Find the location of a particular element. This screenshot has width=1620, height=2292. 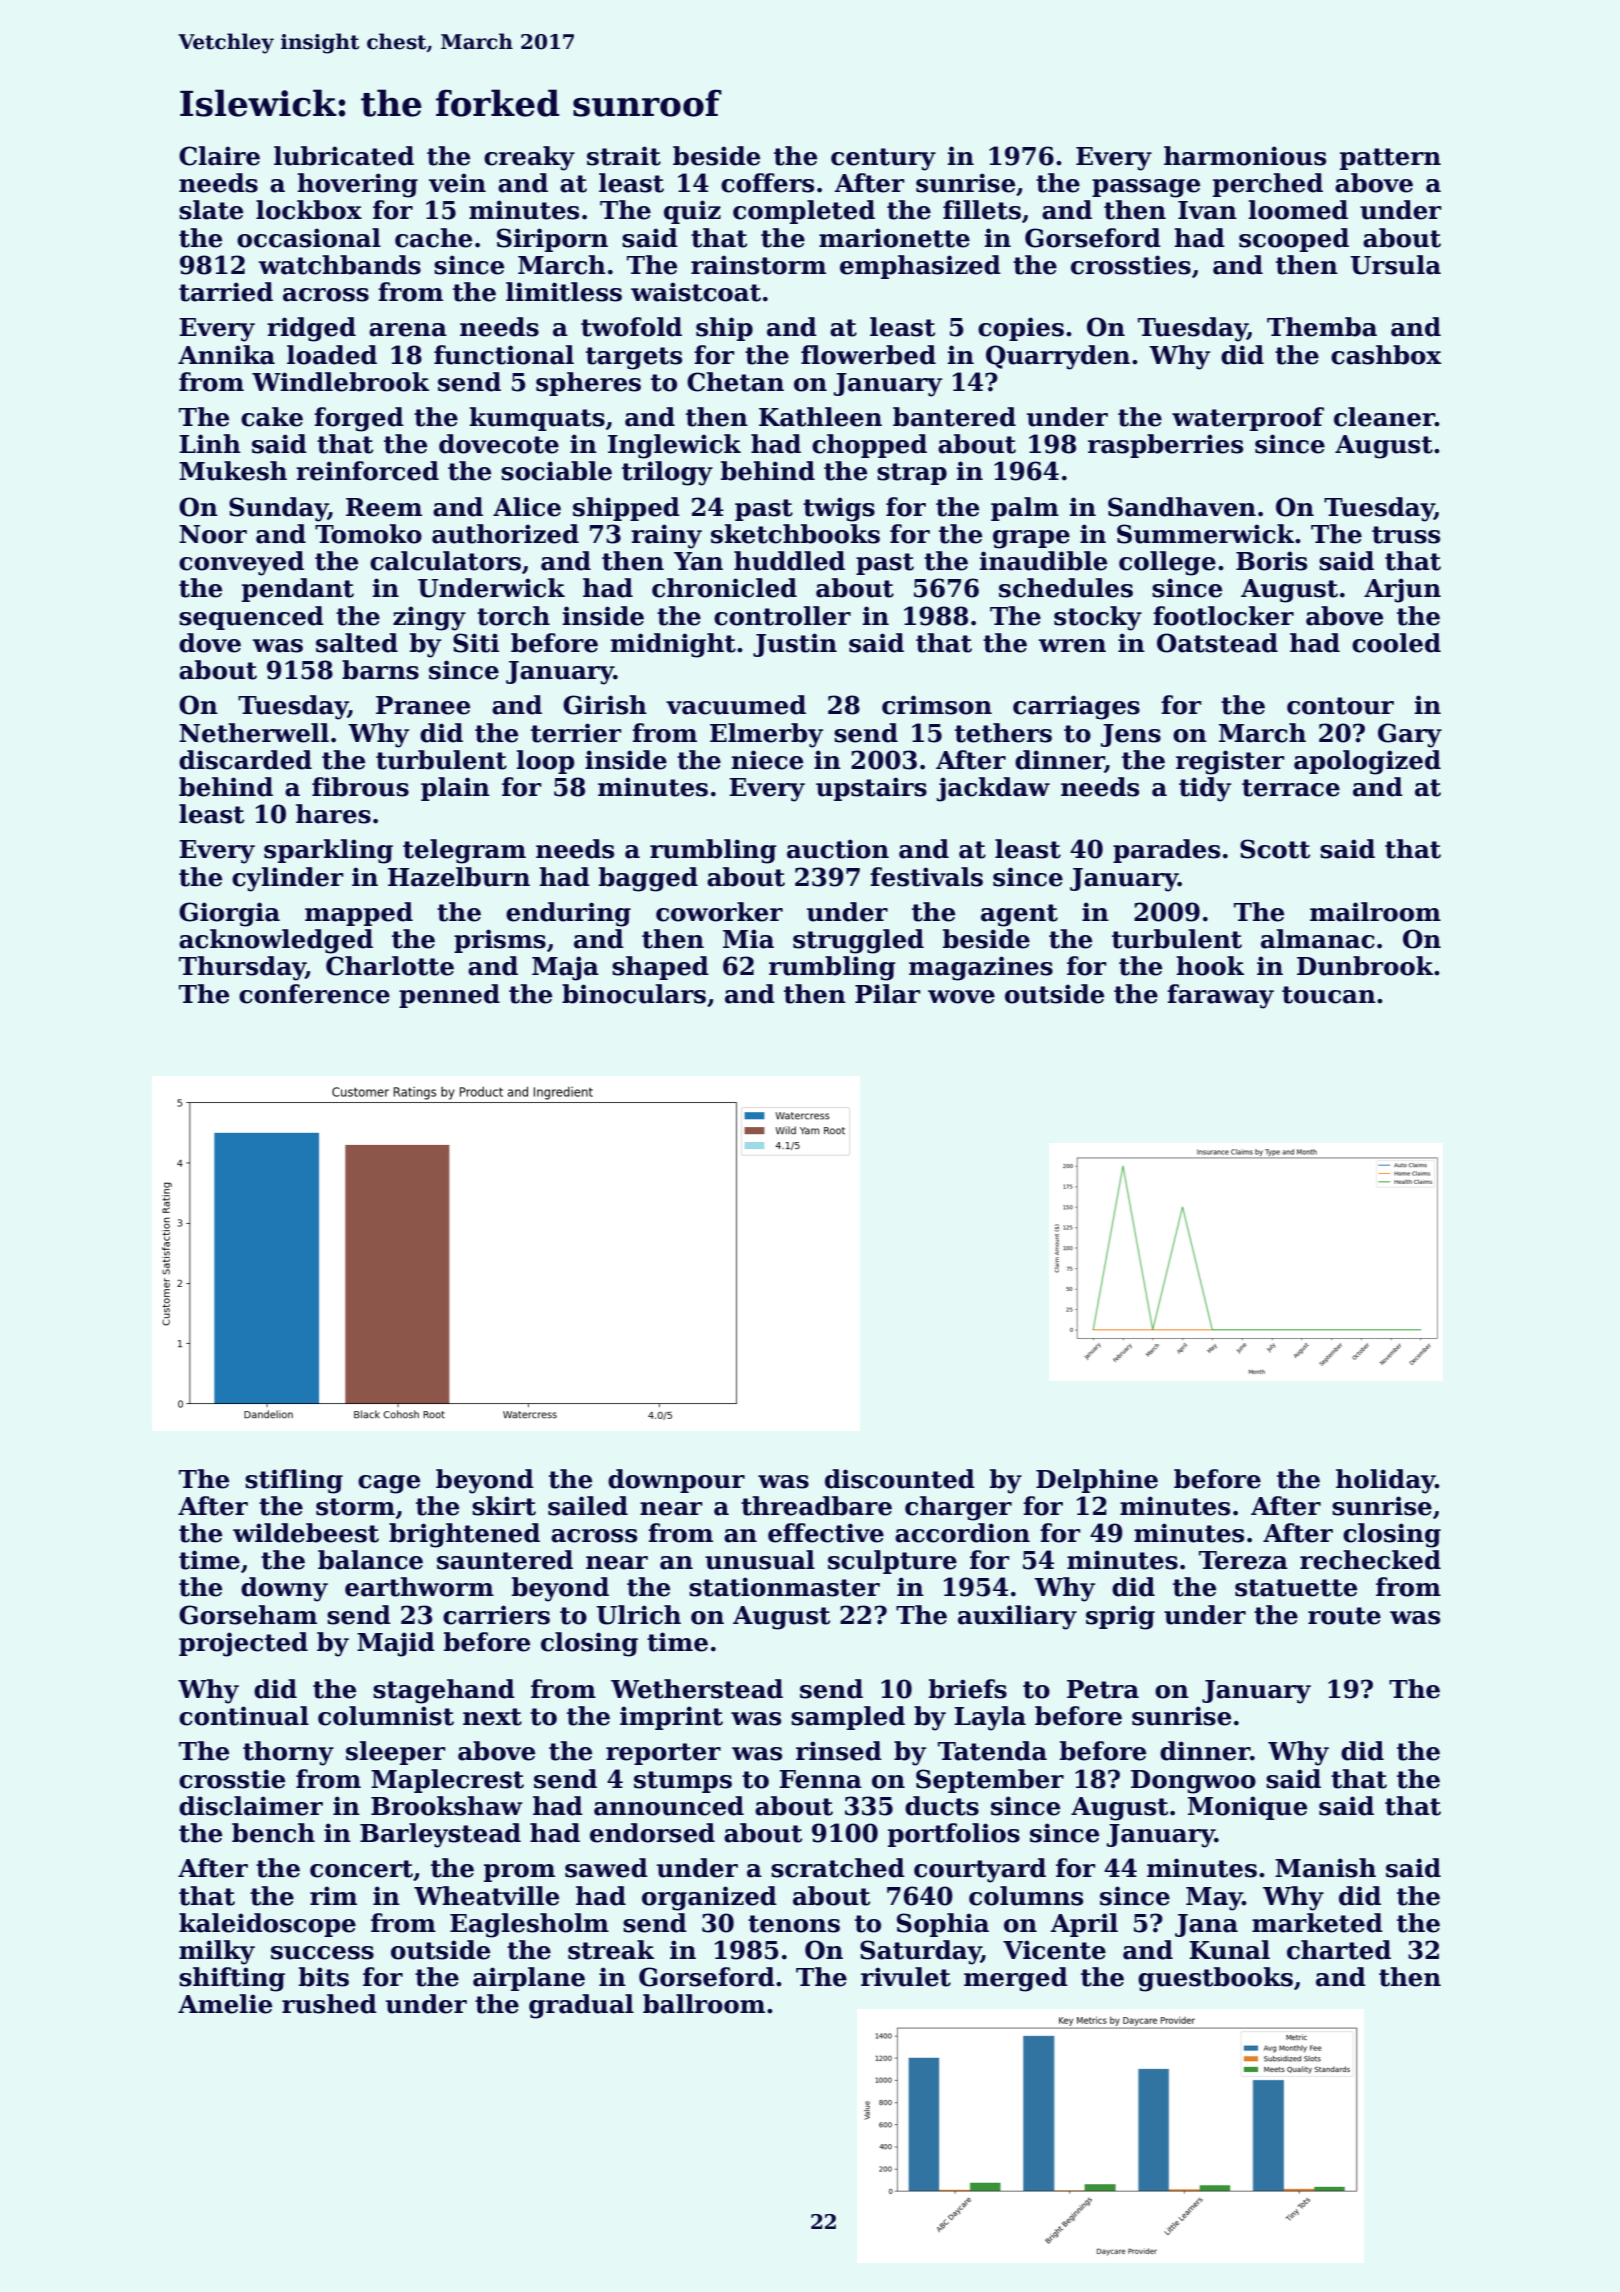

Delphine is located at coordinates (1097, 1481).
